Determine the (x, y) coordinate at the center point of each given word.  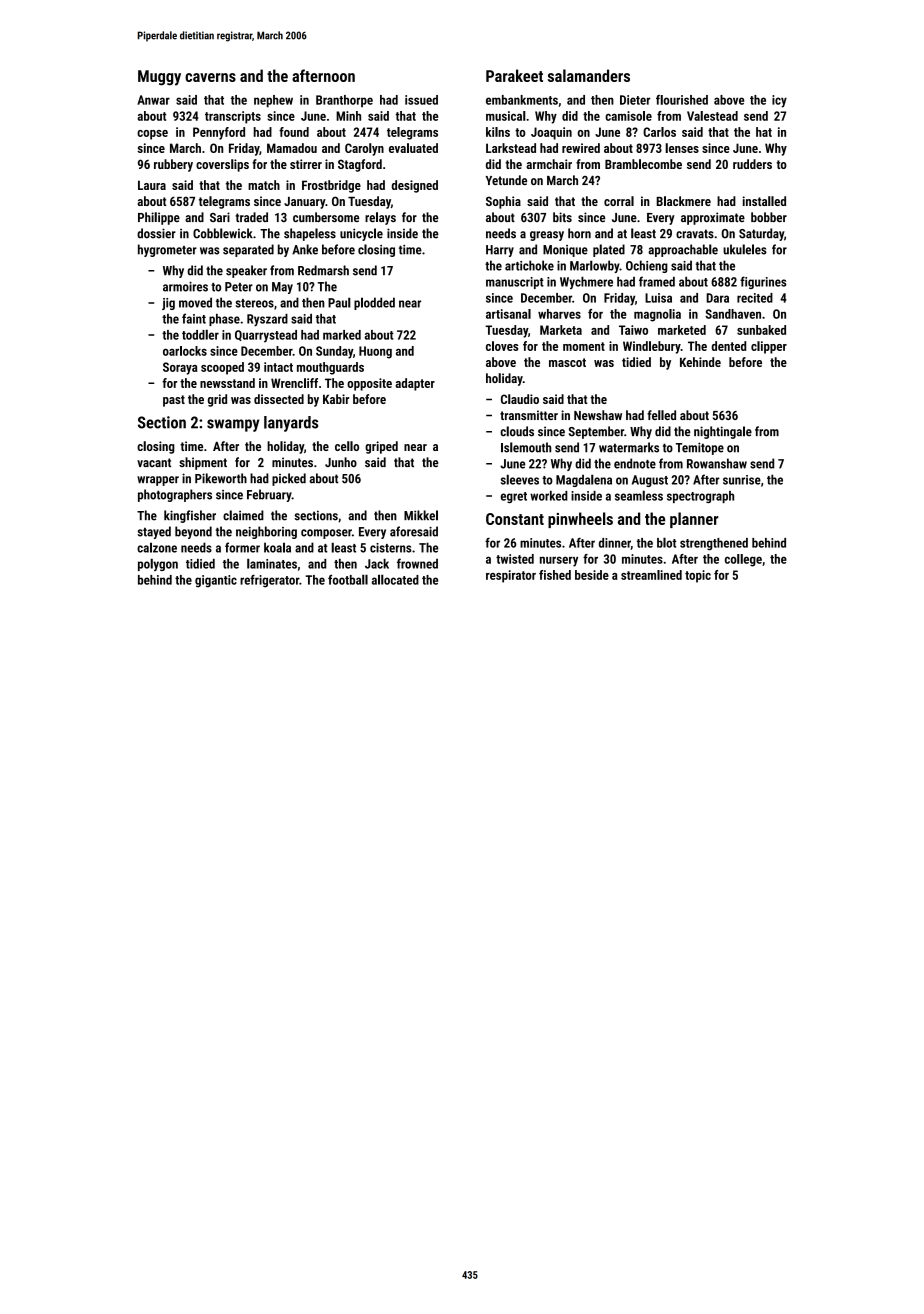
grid (217, 400)
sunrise (742, 480)
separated (248, 250)
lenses (682, 148)
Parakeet (514, 75)
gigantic (216, 581)
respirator (511, 576)
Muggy (159, 78)
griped (381, 447)
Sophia (503, 202)
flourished (682, 100)
